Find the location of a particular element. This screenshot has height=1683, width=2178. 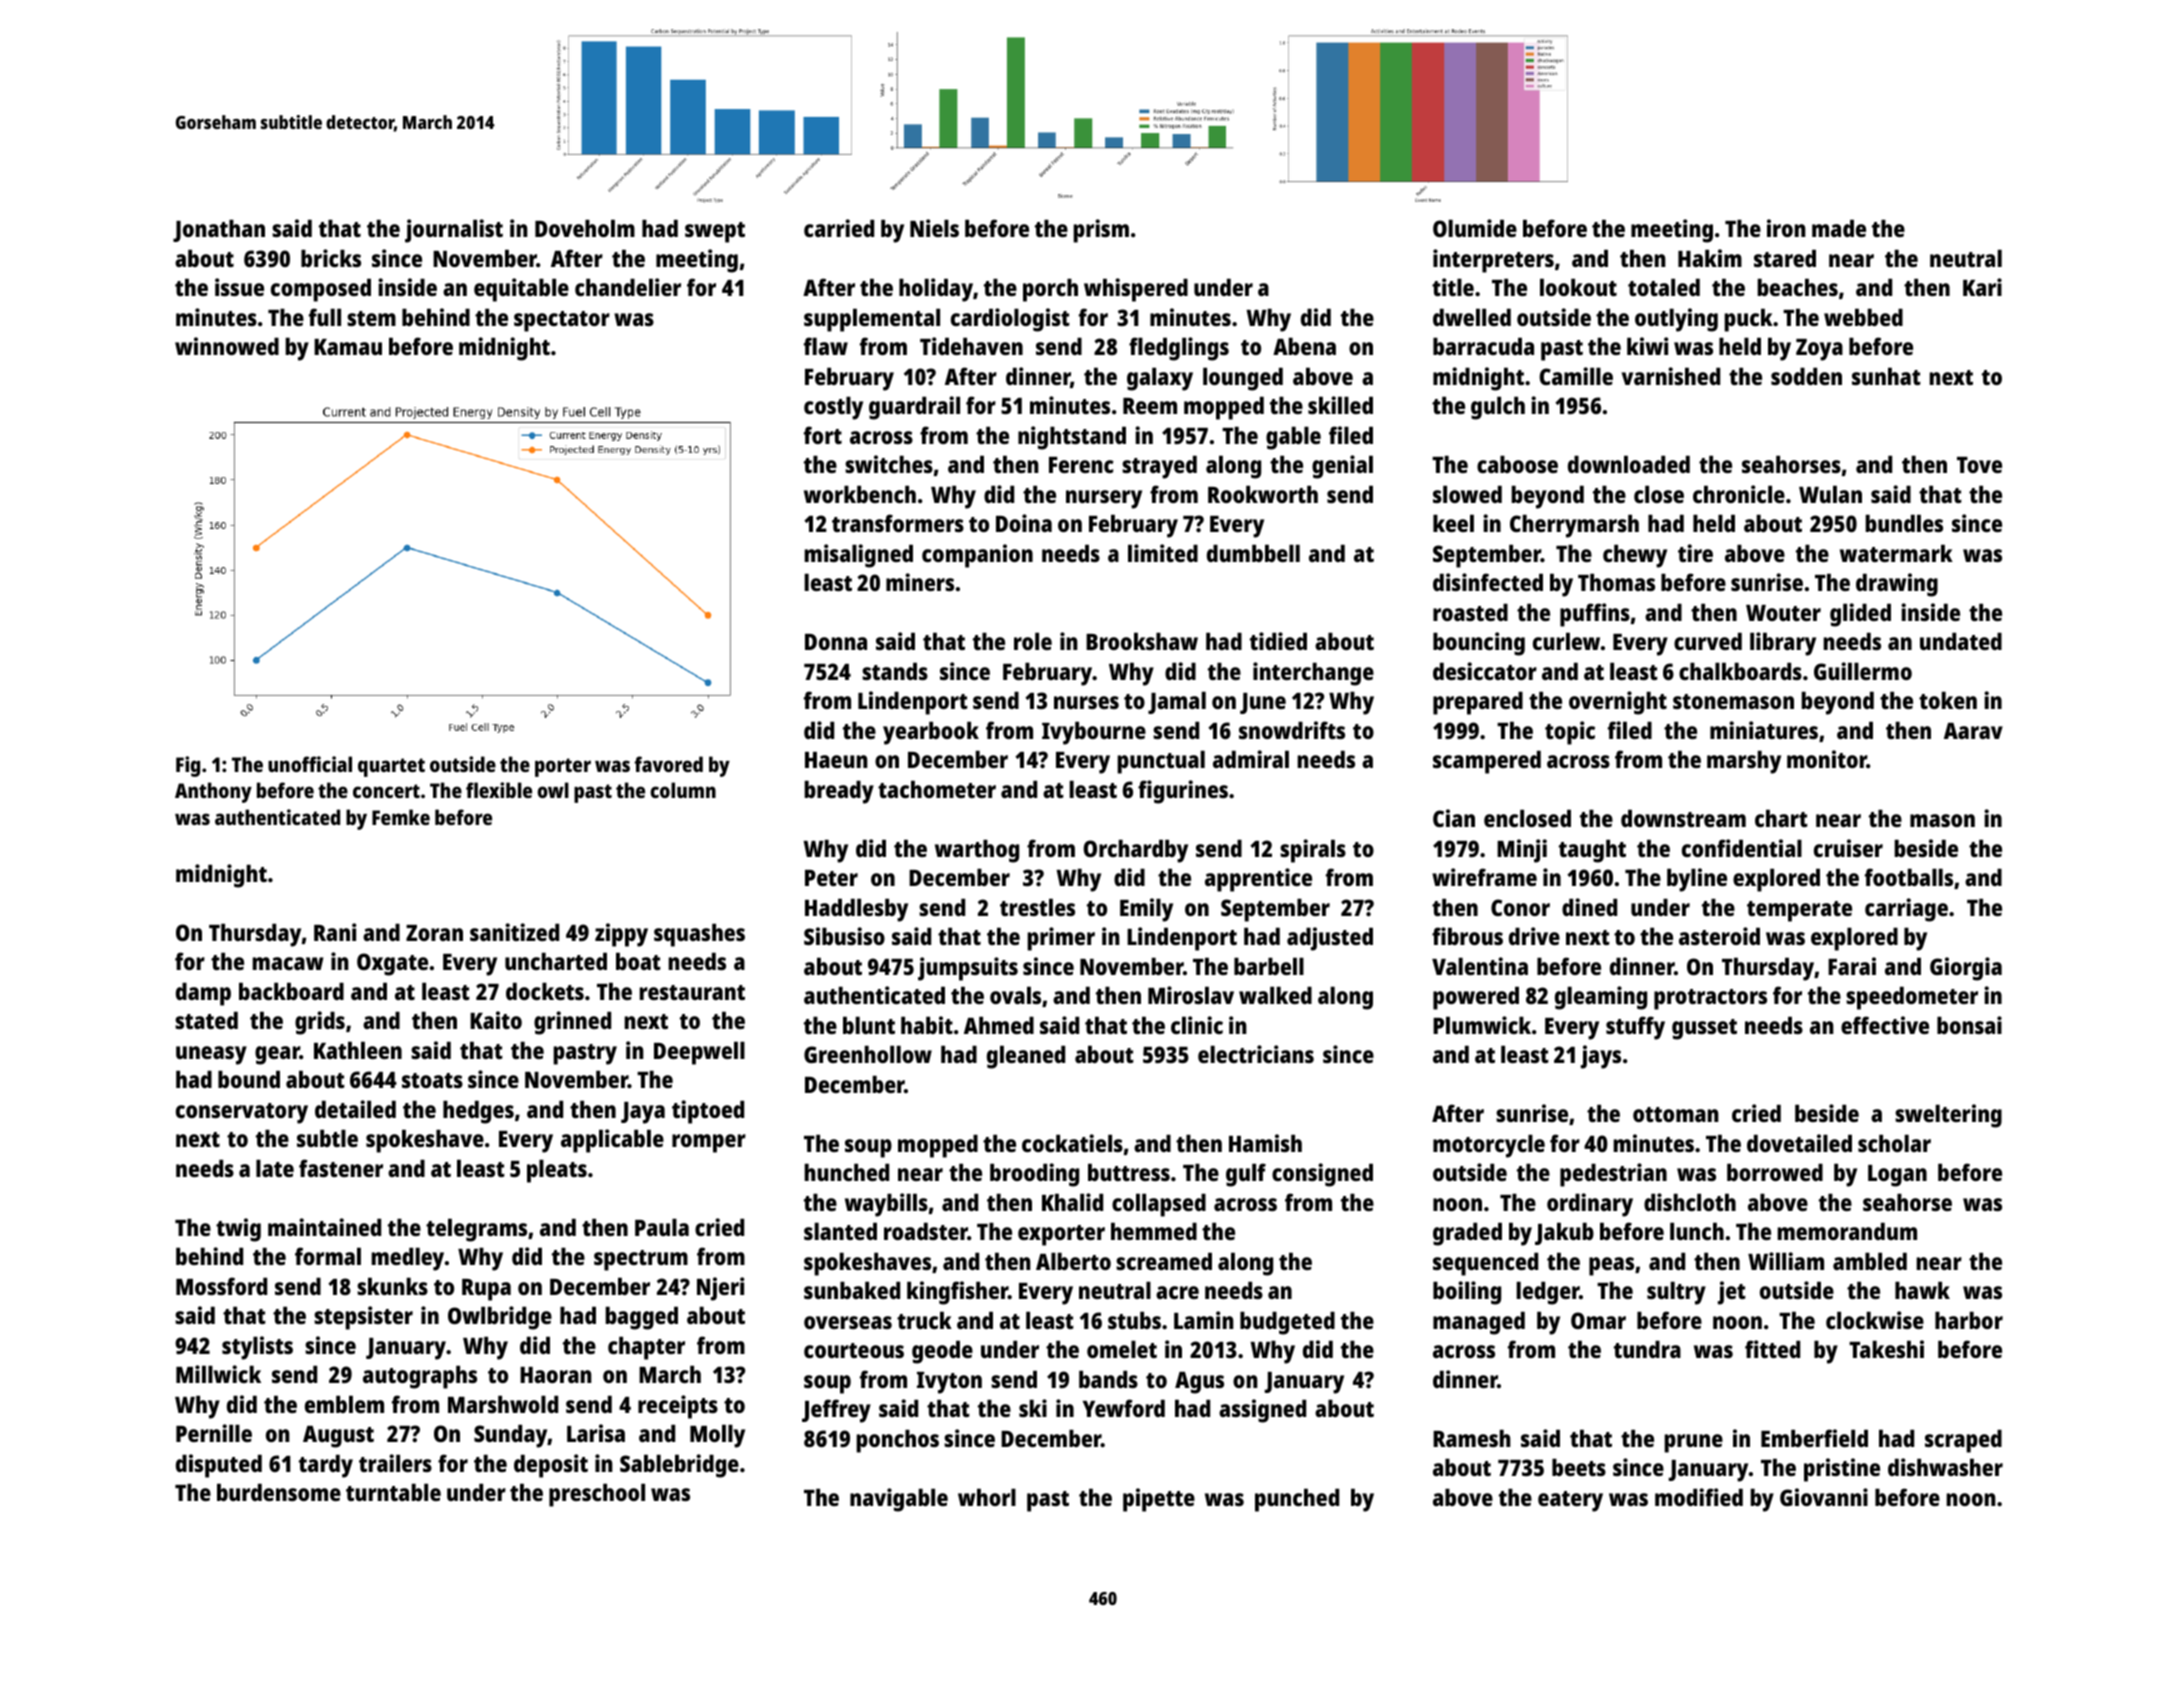

companion is located at coordinates (977, 556).
